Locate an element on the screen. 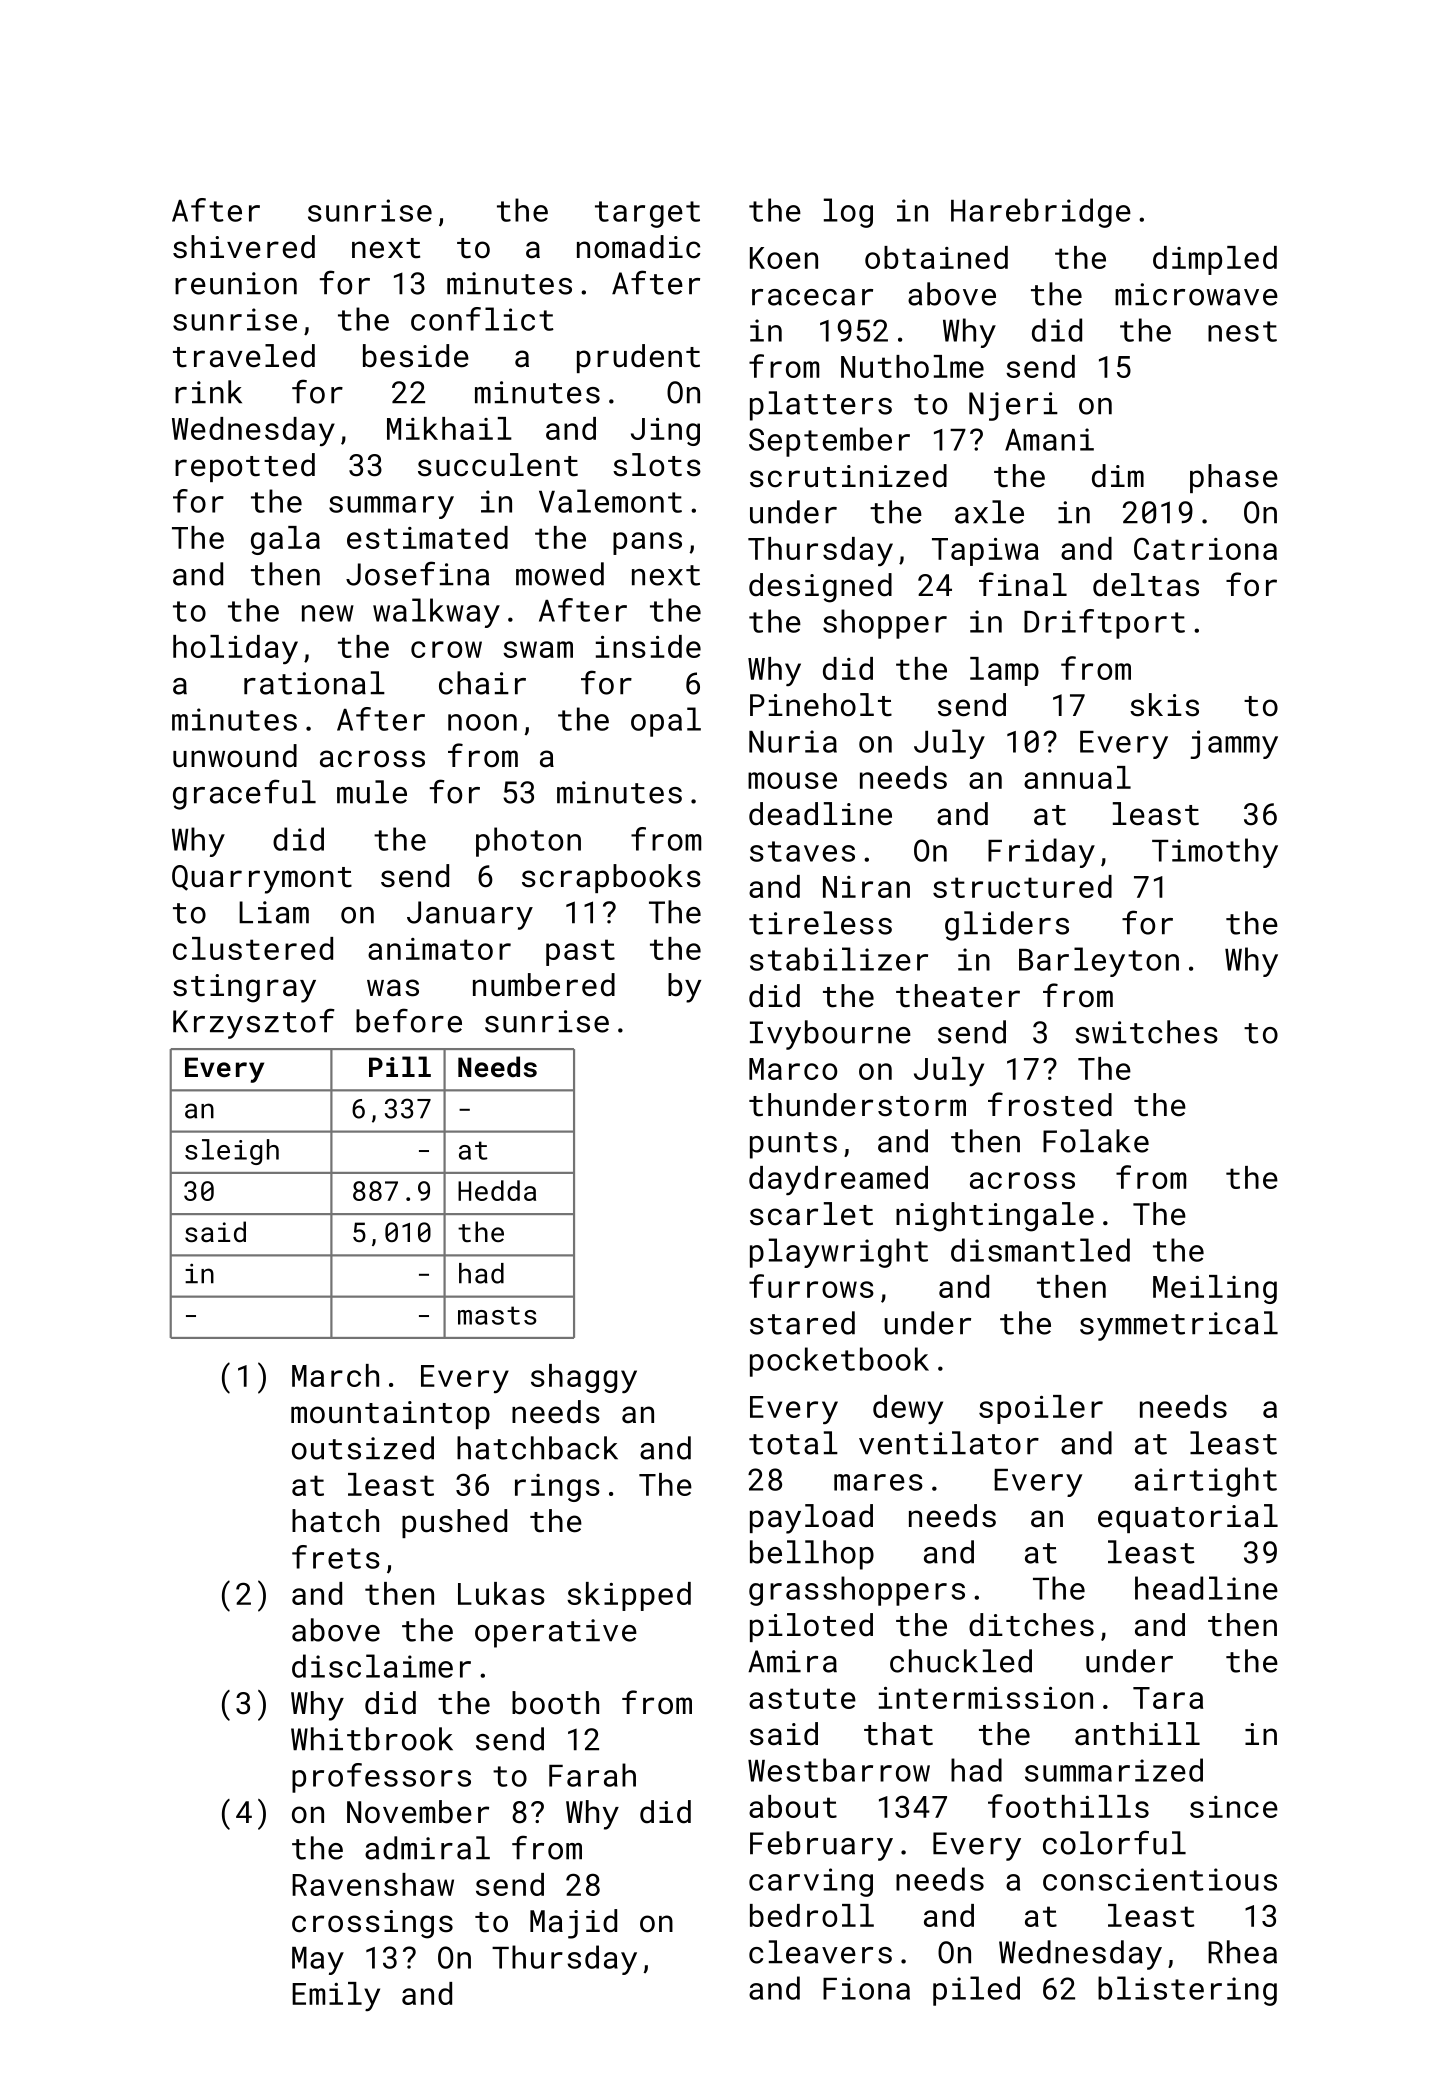  obtained is located at coordinates (936, 257).
